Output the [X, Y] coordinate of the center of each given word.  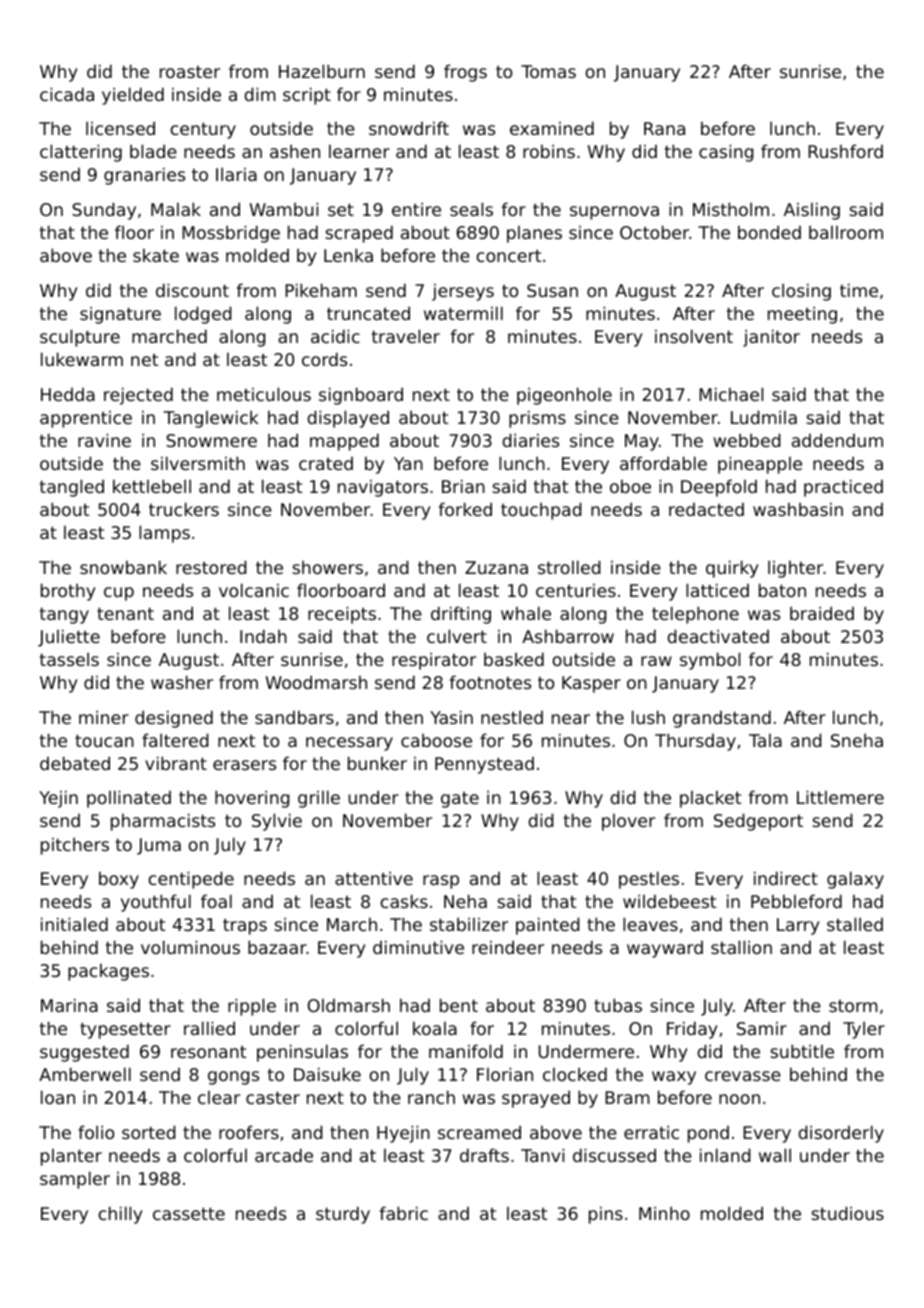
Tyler [864, 1030]
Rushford [845, 151]
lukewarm [82, 359]
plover [628, 822]
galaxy [855, 880]
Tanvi [542, 1155]
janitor [771, 338]
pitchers [75, 846]
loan [58, 1097]
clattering [81, 153]
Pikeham [321, 290]
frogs [465, 73]
